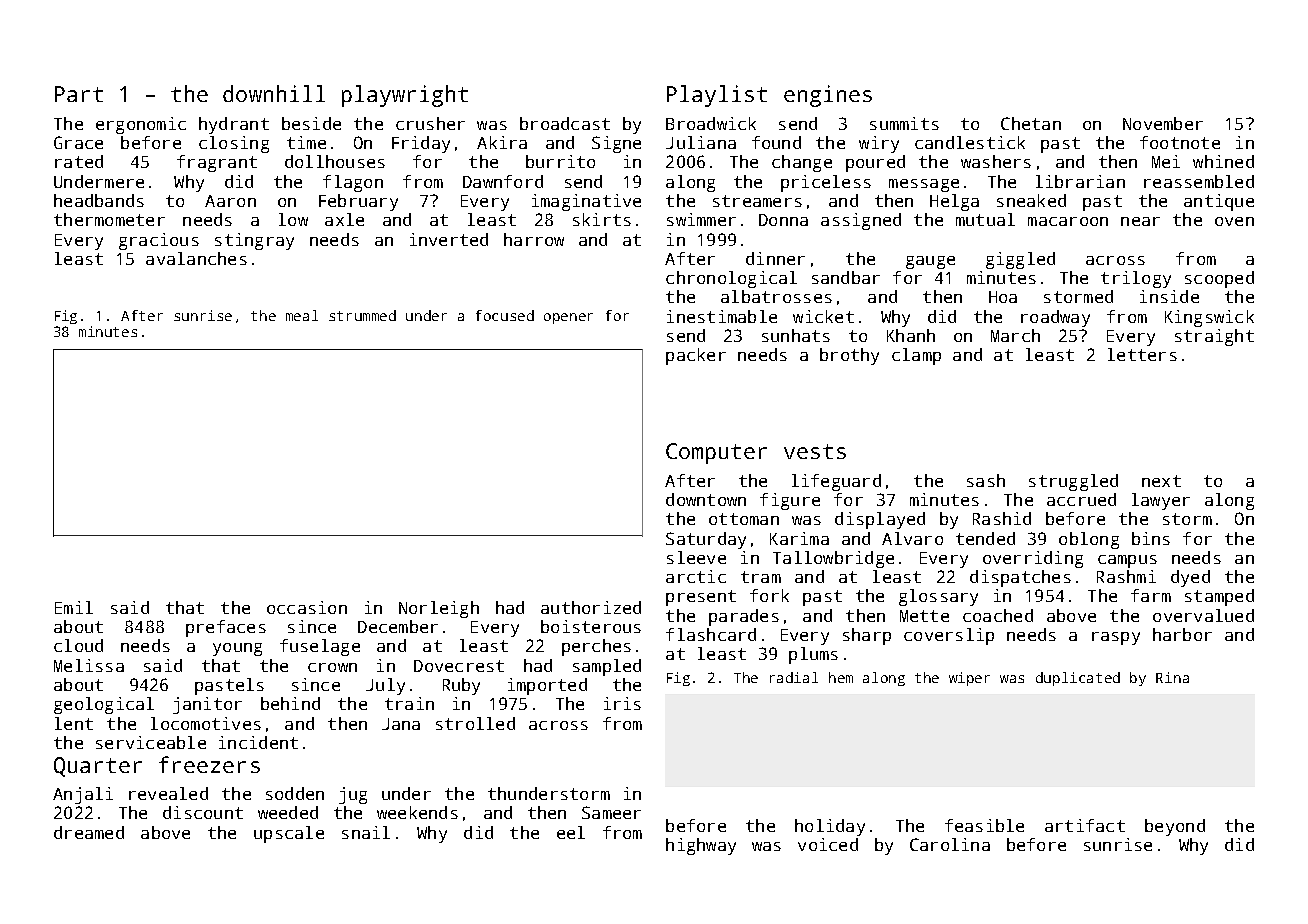  Describe the element at coordinates (701, 598) in the screenshot. I see `present` at that location.
